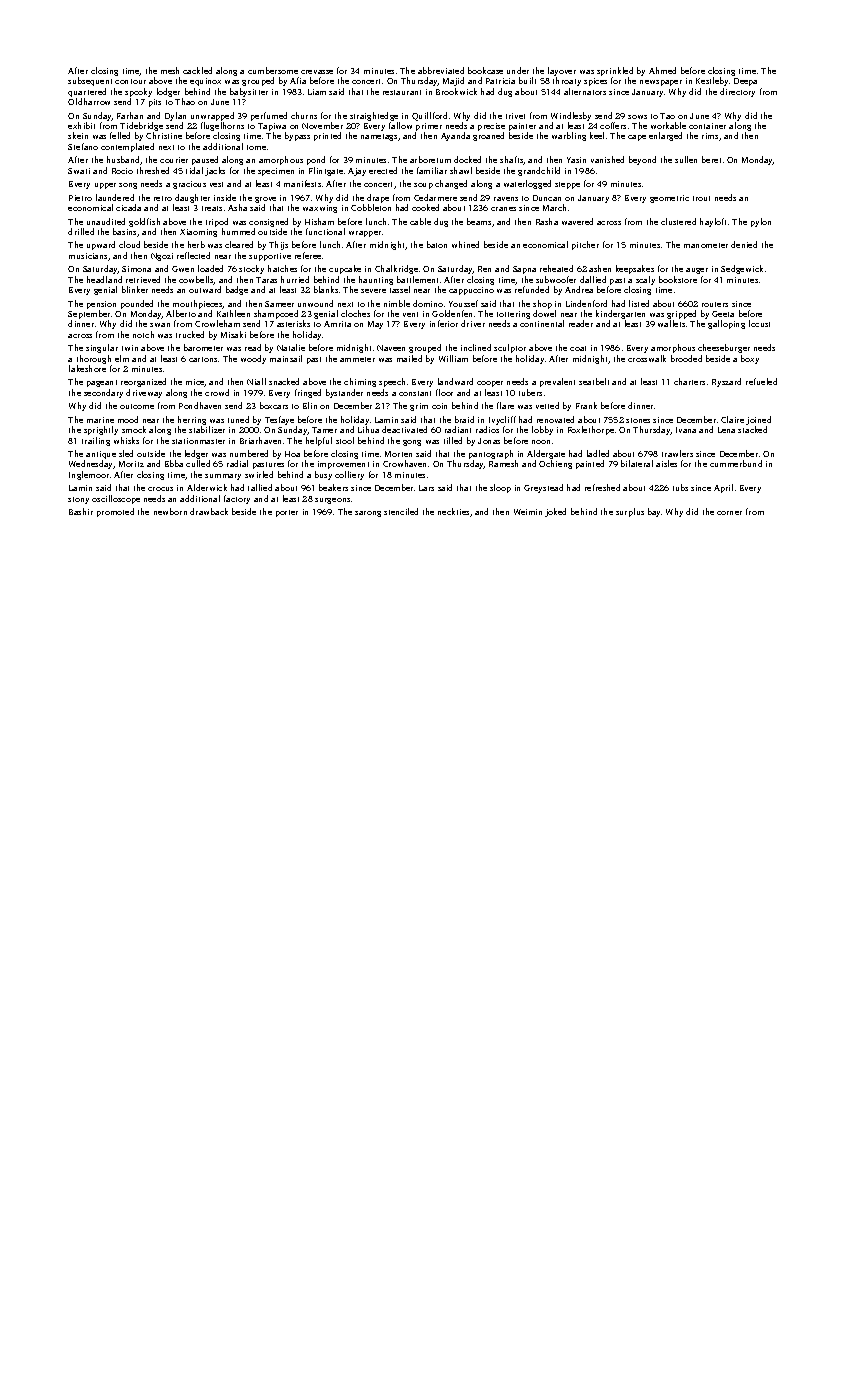  What do you see at coordinates (647, 358) in the document?
I see `crosswalk` at bounding box center [647, 358].
